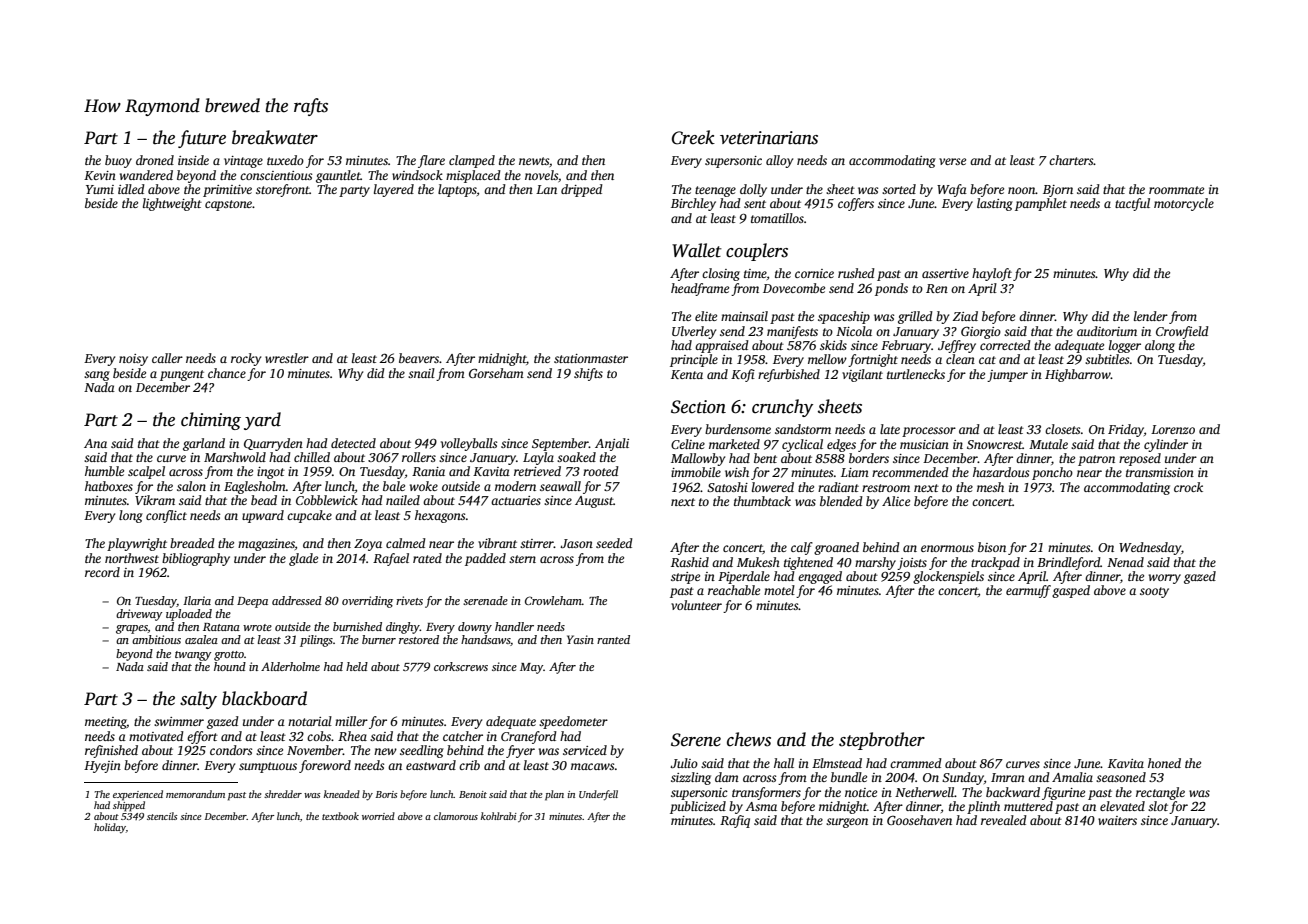 Image resolution: width=1308 pixels, height=924 pixels. What do you see at coordinates (529, 737) in the page?
I see `Craneford` at bounding box center [529, 737].
